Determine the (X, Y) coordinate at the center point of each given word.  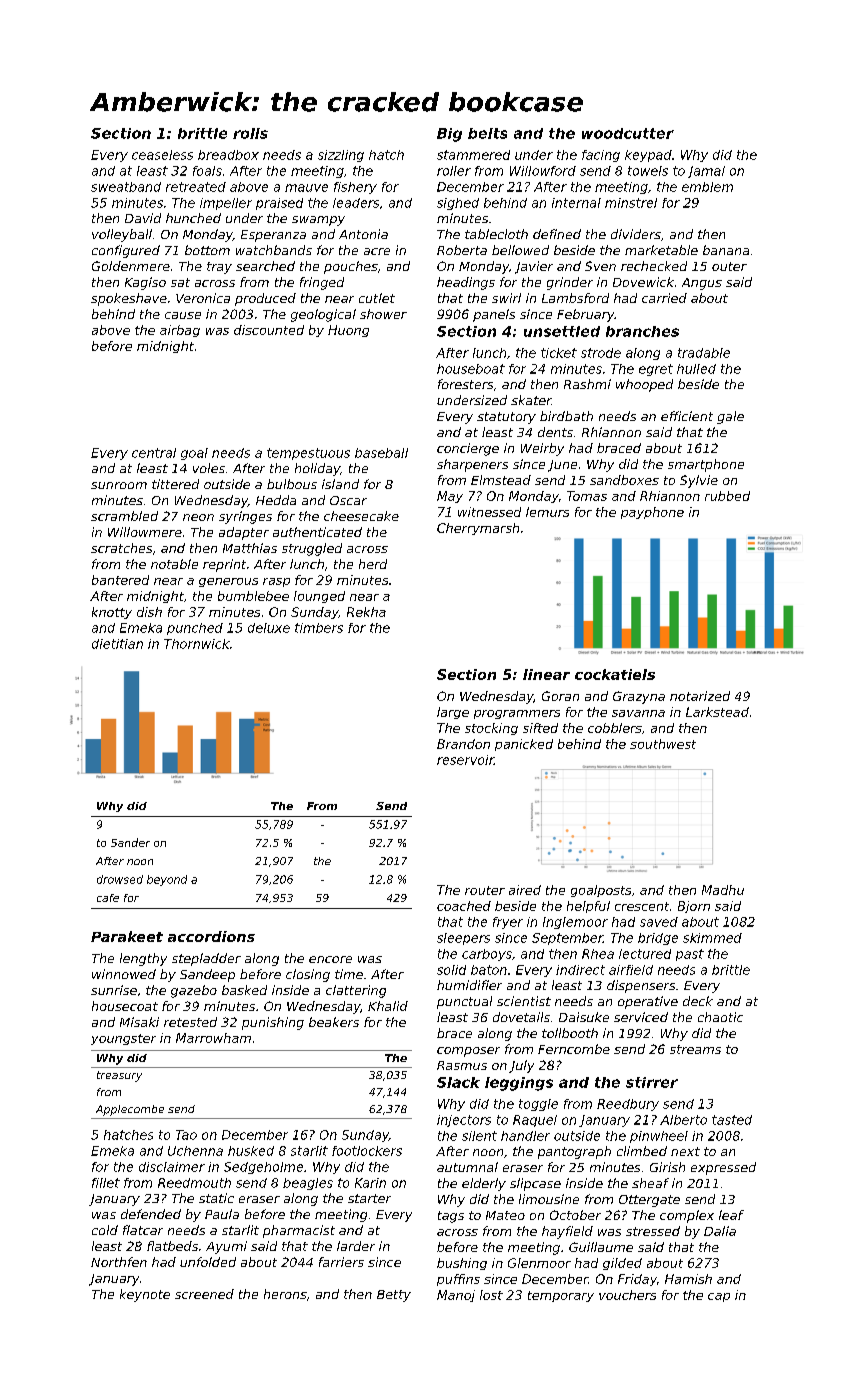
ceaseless (162, 155)
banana (726, 250)
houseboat (471, 369)
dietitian (117, 644)
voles (209, 468)
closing (308, 975)
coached (464, 906)
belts (487, 133)
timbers (319, 628)
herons (285, 1294)
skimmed (712, 938)
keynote (145, 1295)
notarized (700, 696)
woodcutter (628, 133)
